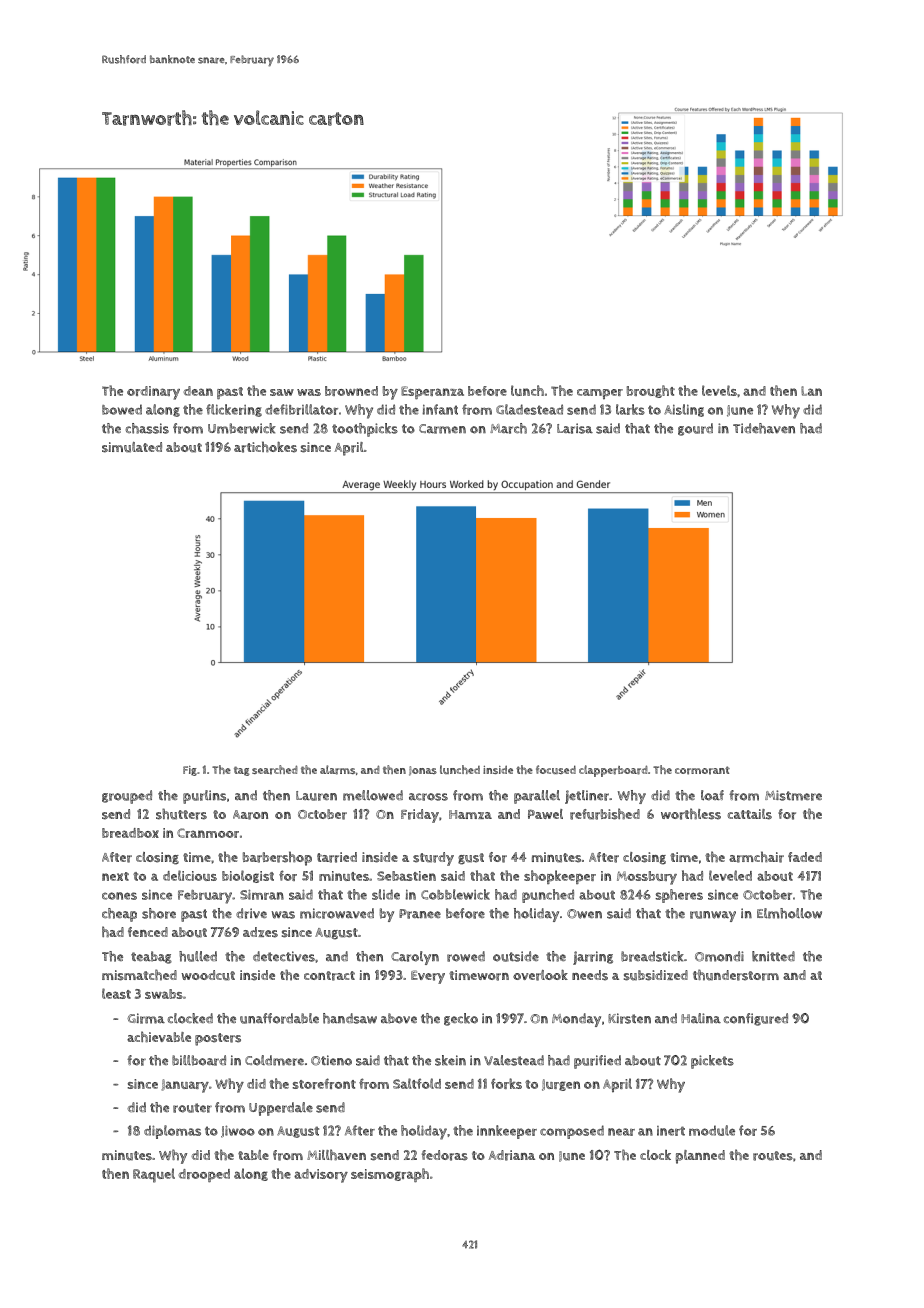 This screenshot has height=1308, width=924. Describe the element at coordinates (159, 913) in the screenshot. I see `shore` at that location.
